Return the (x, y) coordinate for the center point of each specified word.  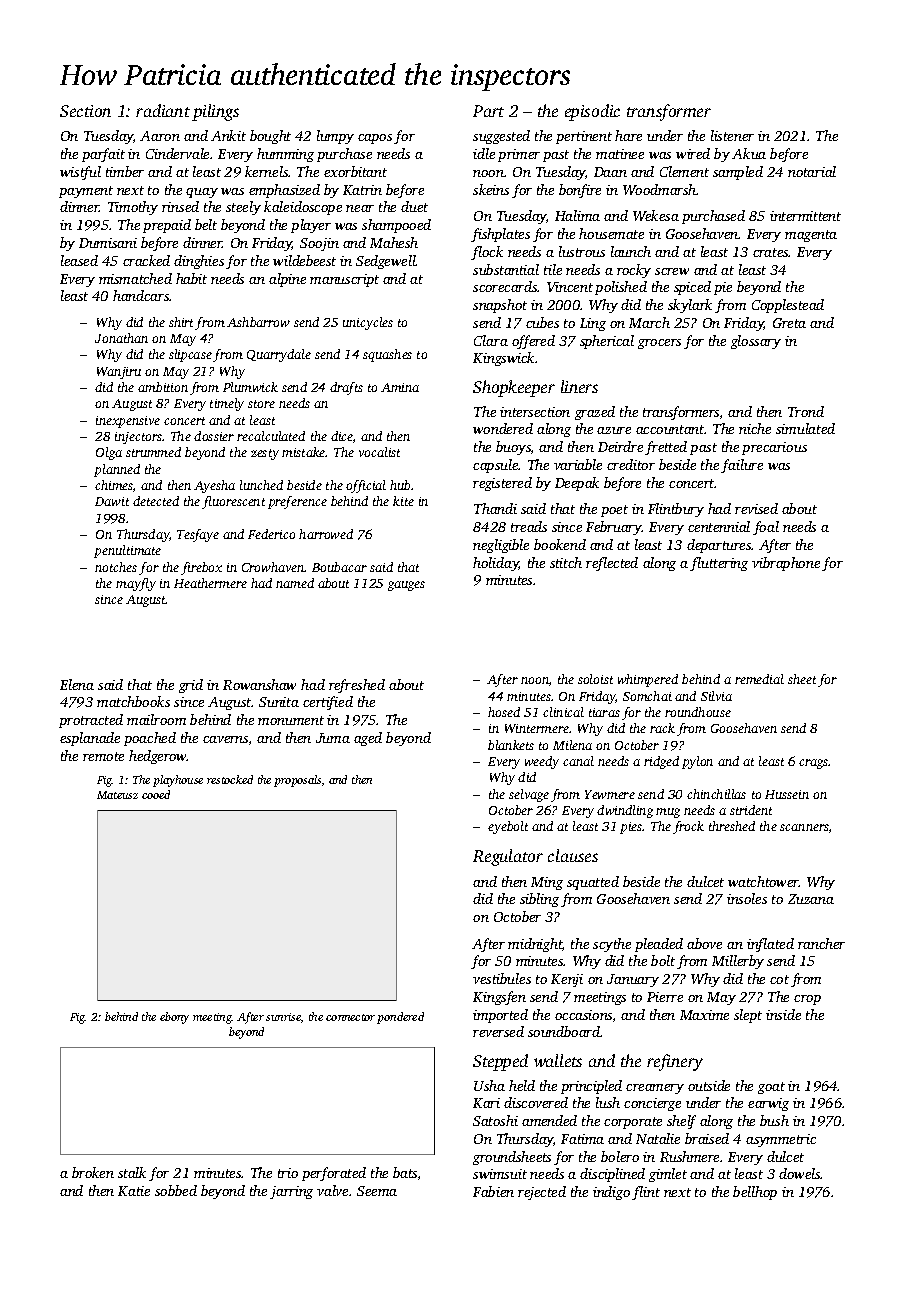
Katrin (362, 190)
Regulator (508, 857)
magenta (811, 236)
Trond (806, 411)
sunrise (283, 1017)
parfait (103, 155)
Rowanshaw (259, 684)
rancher (821, 943)
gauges (406, 586)
